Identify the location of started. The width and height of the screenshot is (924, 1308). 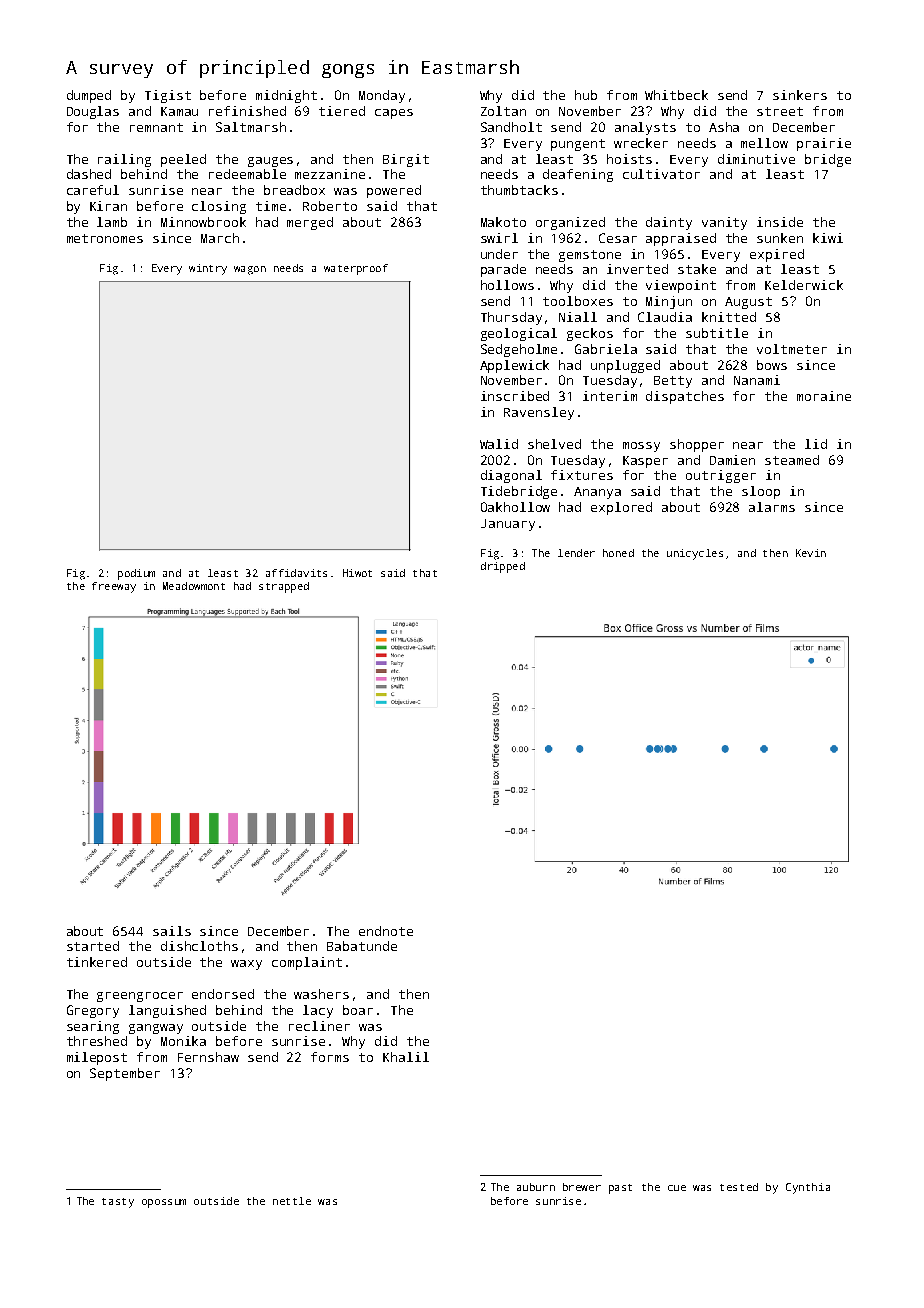
(93, 946).
